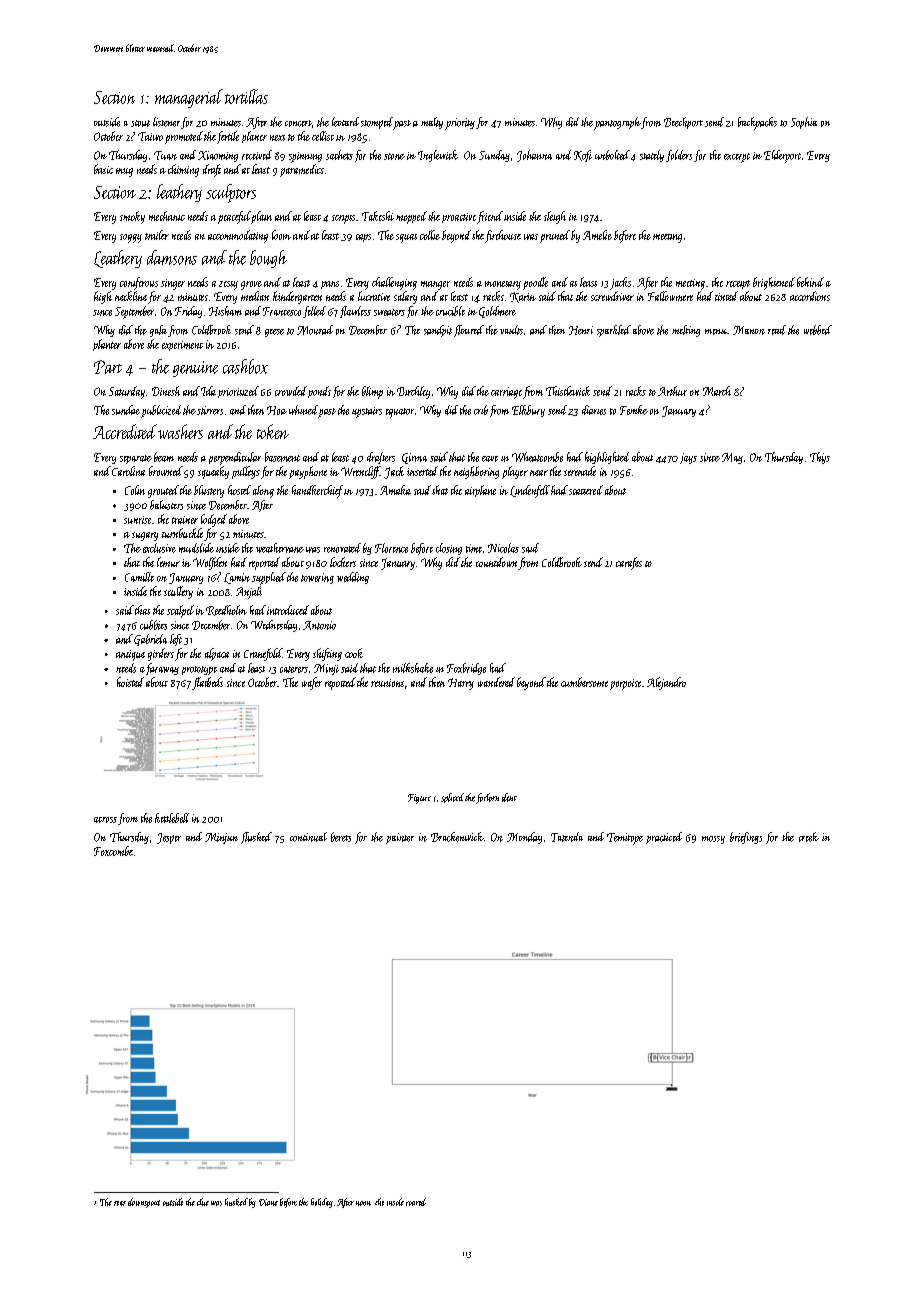 This document has height=1308, width=924. I want to click on painter, so click(400, 838).
